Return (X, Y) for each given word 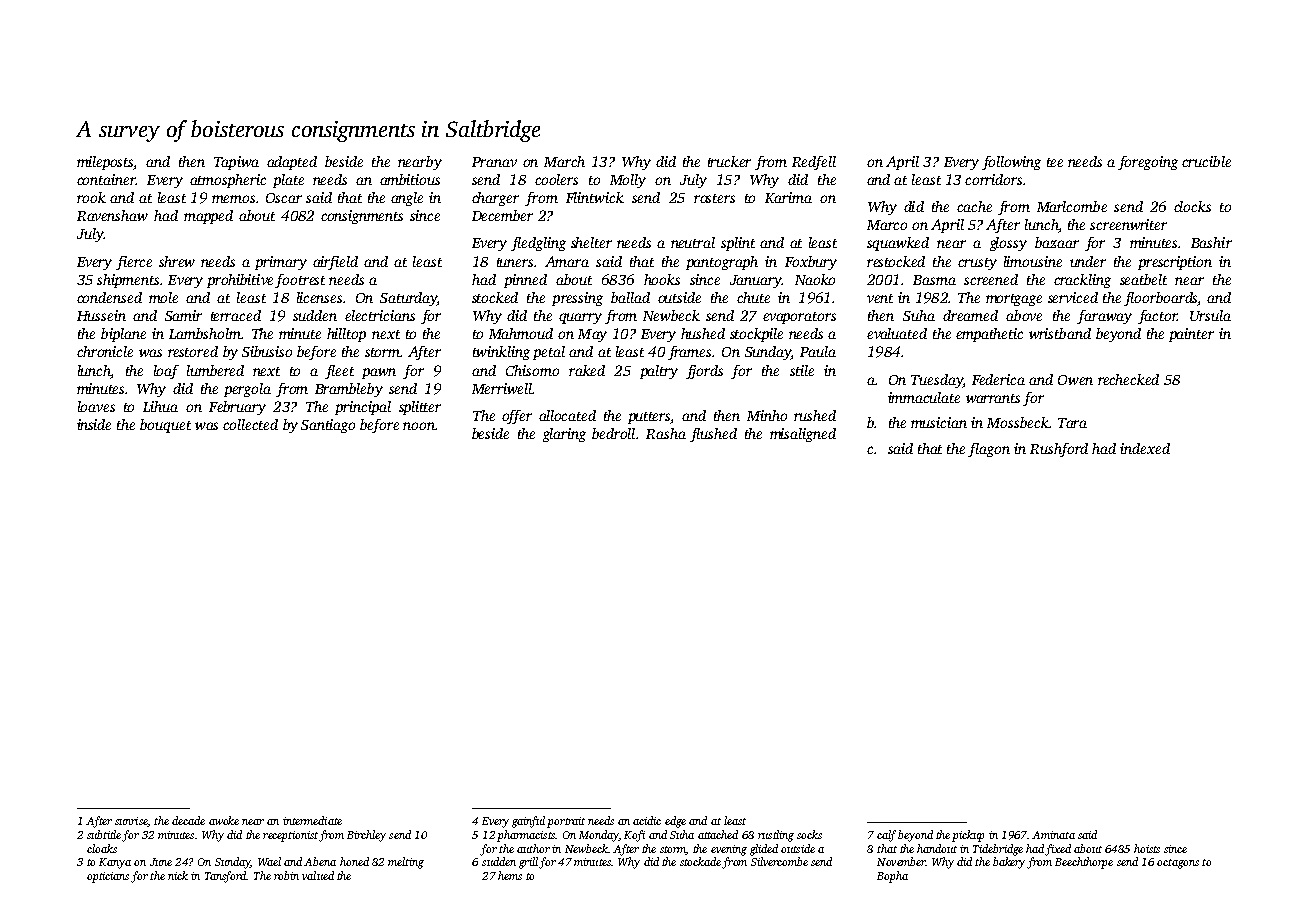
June (161, 862)
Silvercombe (779, 861)
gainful (528, 822)
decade (188, 820)
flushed (713, 435)
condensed (109, 297)
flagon (989, 450)
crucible (1206, 161)
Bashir (1211, 242)
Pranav (494, 162)
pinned (525, 281)
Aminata (1053, 835)
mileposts (105, 163)
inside (94, 424)
